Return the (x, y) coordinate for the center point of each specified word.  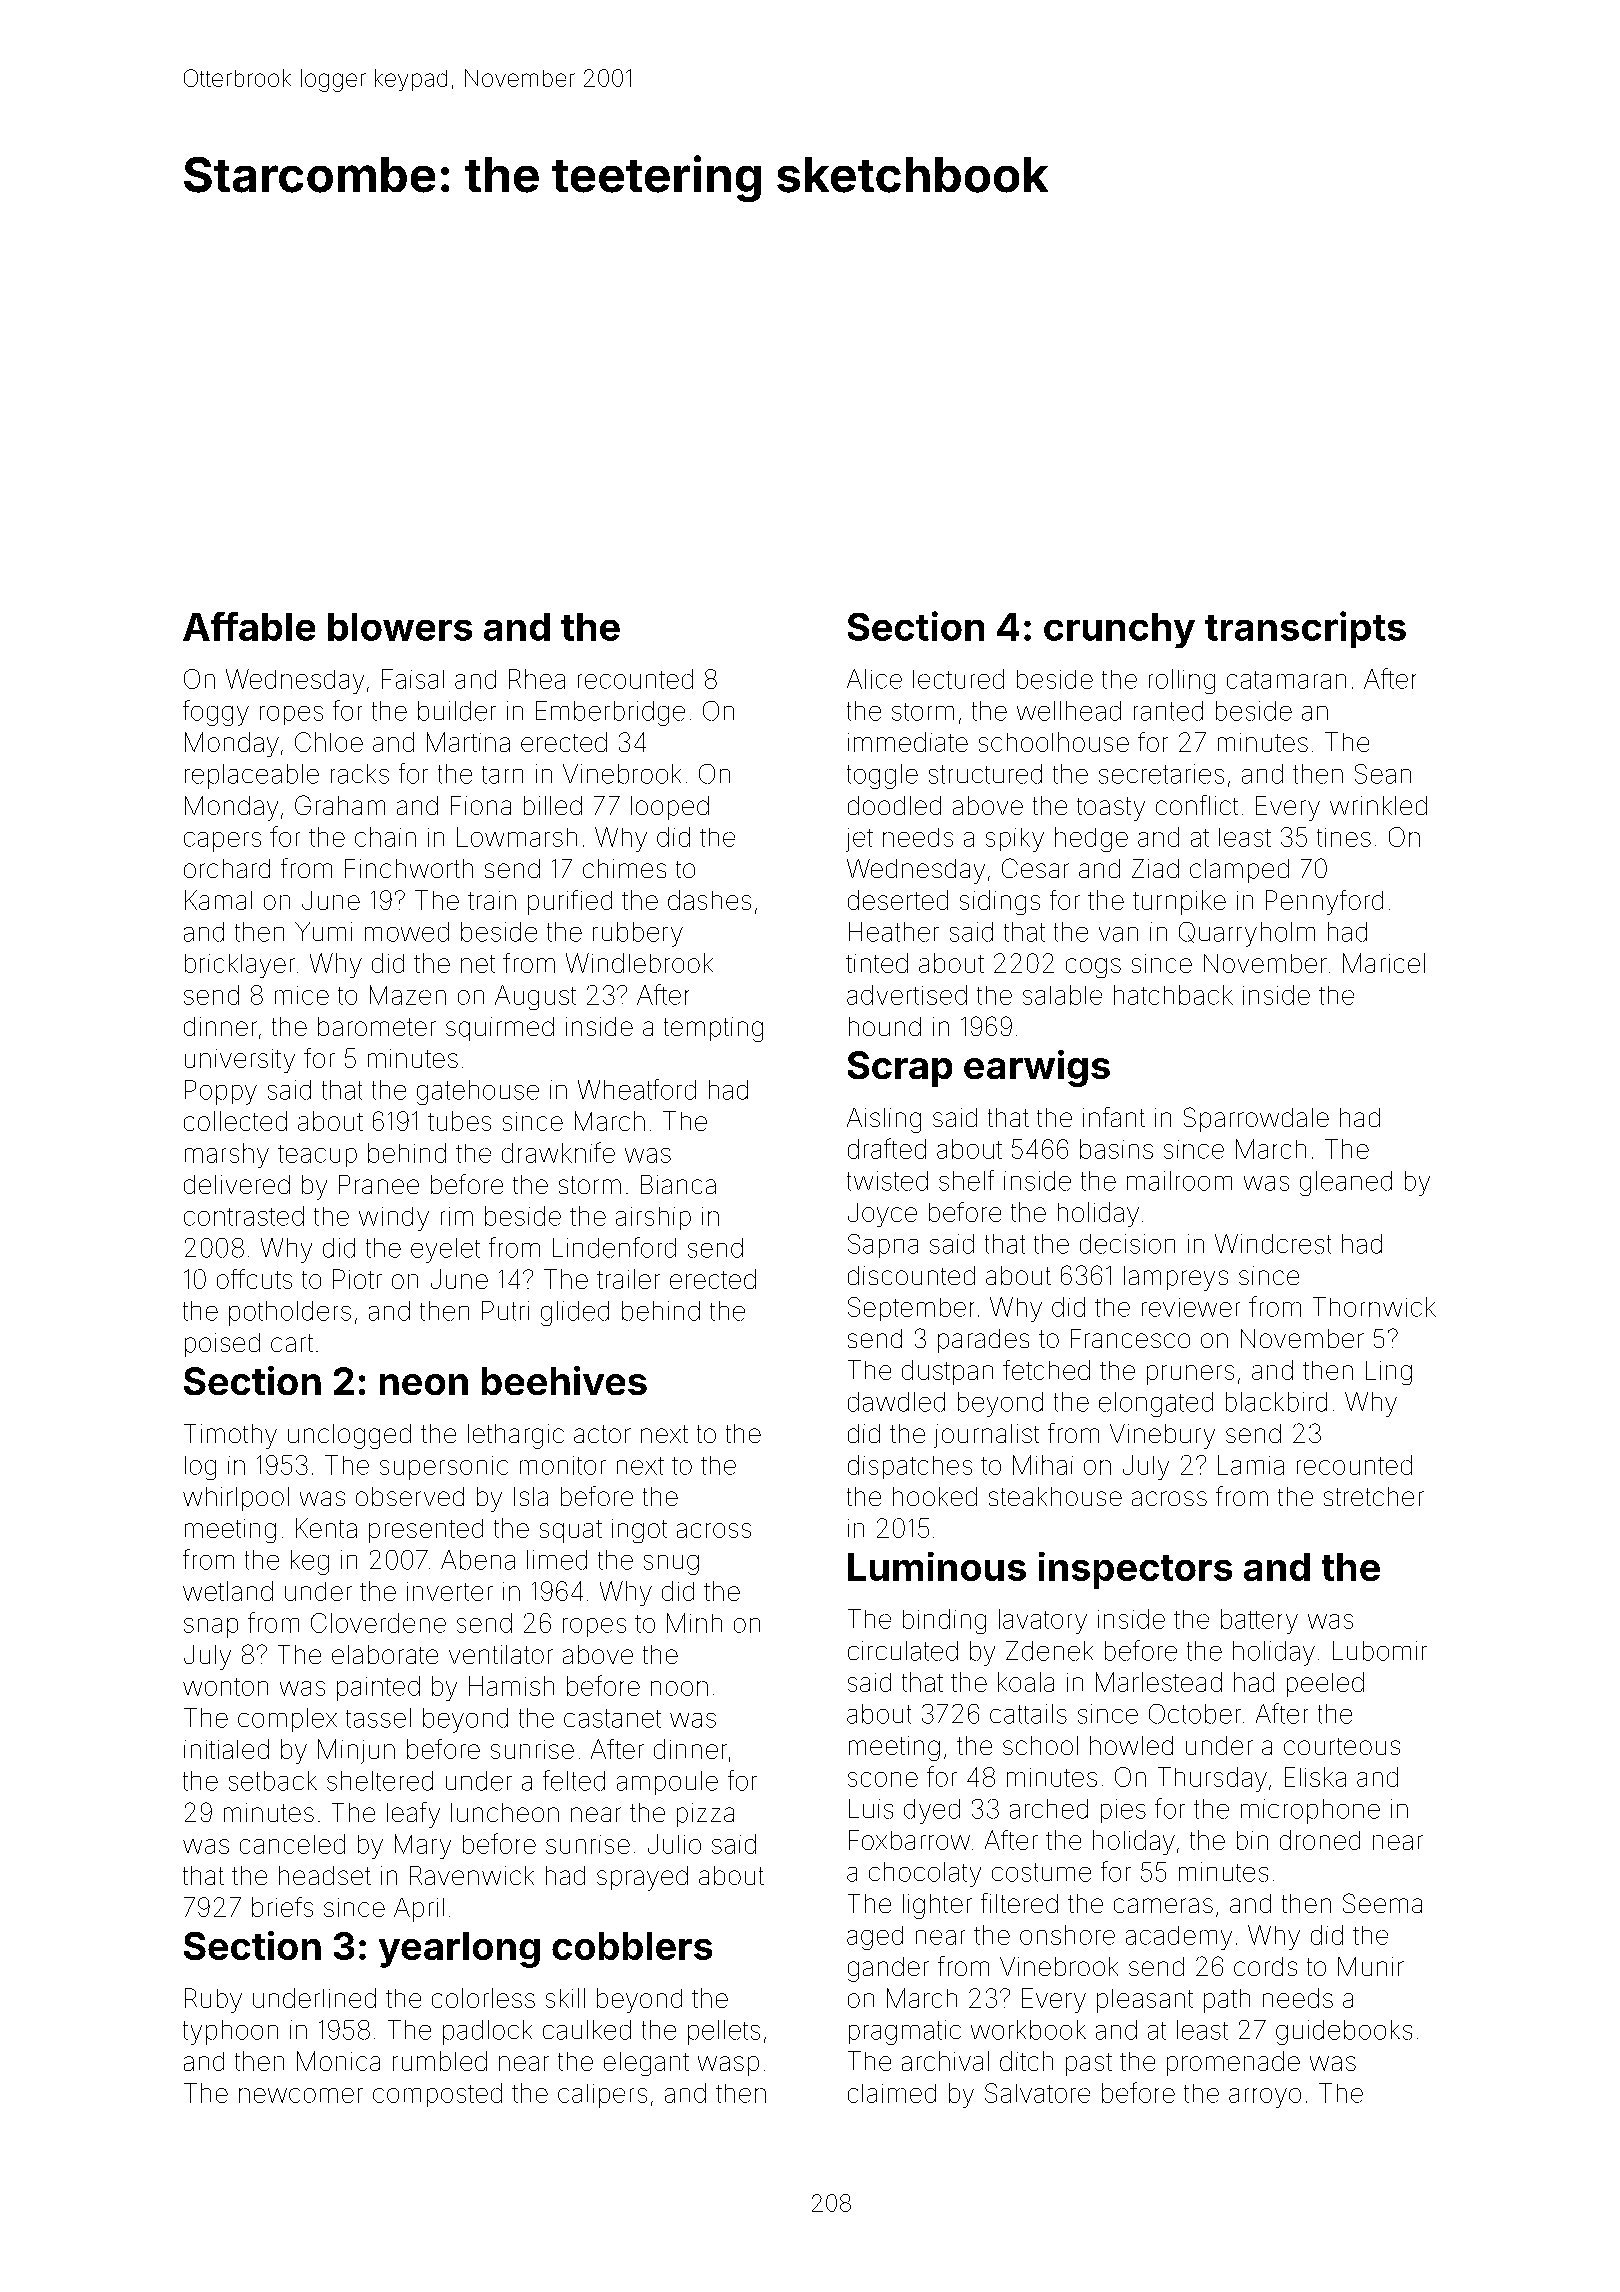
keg (310, 1562)
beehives (564, 1380)
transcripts (1305, 629)
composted (437, 2095)
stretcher (1374, 1496)
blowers (400, 627)
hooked (935, 1496)
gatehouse (478, 1092)
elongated (1156, 1404)
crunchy (1119, 630)
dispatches (910, 1467)
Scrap (900, 1069)
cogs (1093, 968)
